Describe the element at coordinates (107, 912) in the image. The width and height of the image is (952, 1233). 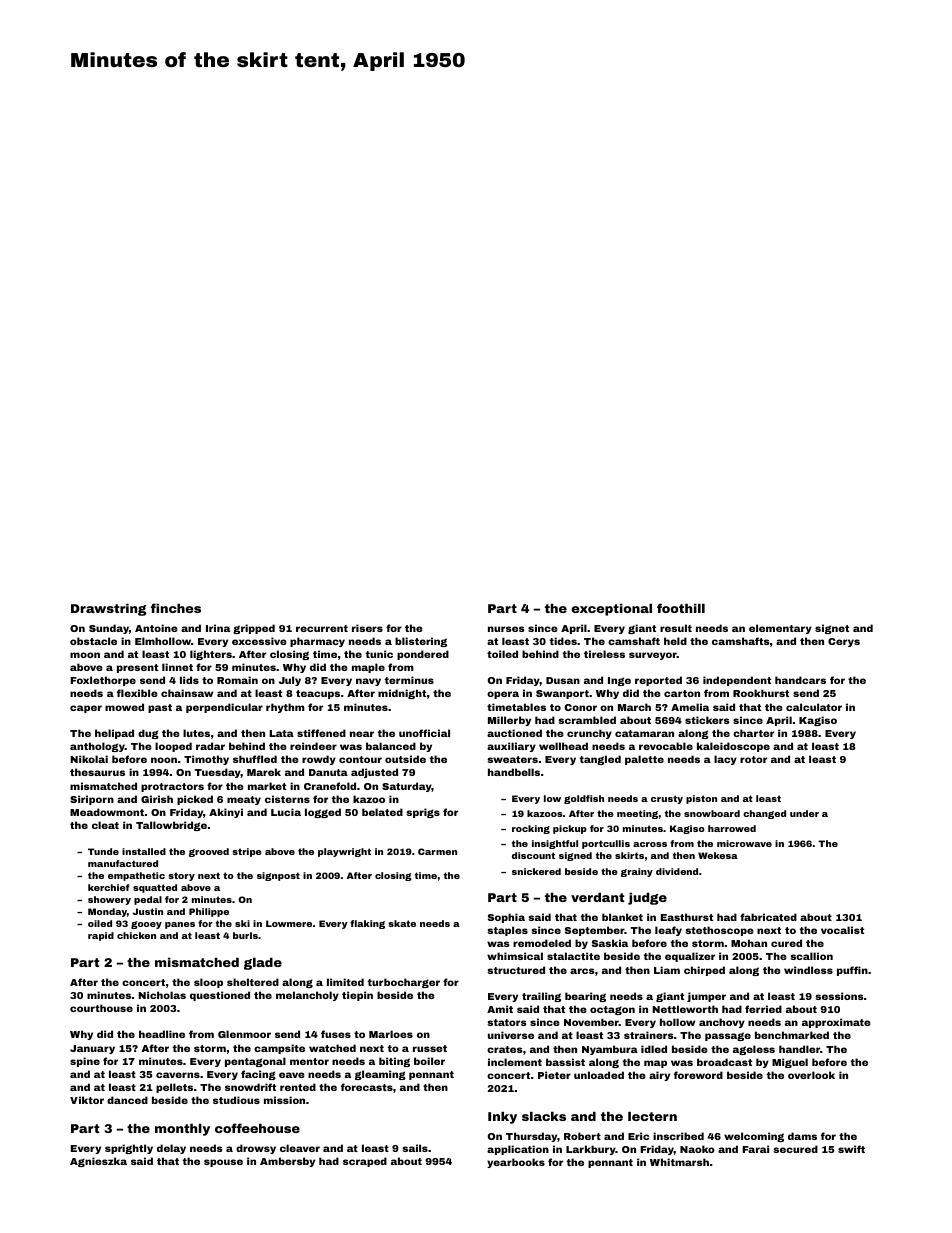
I see `Monday` at that location.
